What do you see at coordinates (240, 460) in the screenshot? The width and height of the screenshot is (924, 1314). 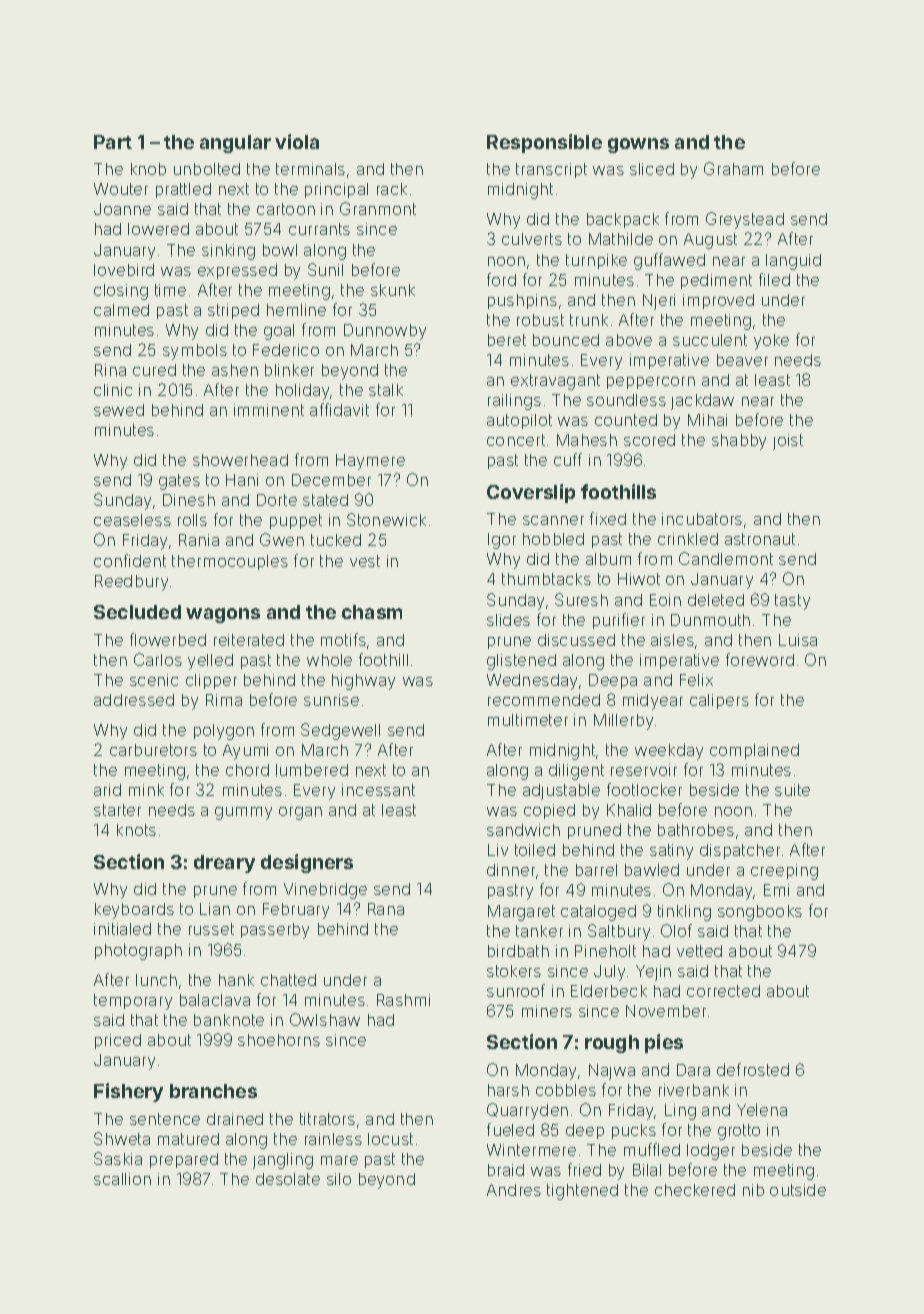 I see `showerhead` at bounding box center [240, 460].
